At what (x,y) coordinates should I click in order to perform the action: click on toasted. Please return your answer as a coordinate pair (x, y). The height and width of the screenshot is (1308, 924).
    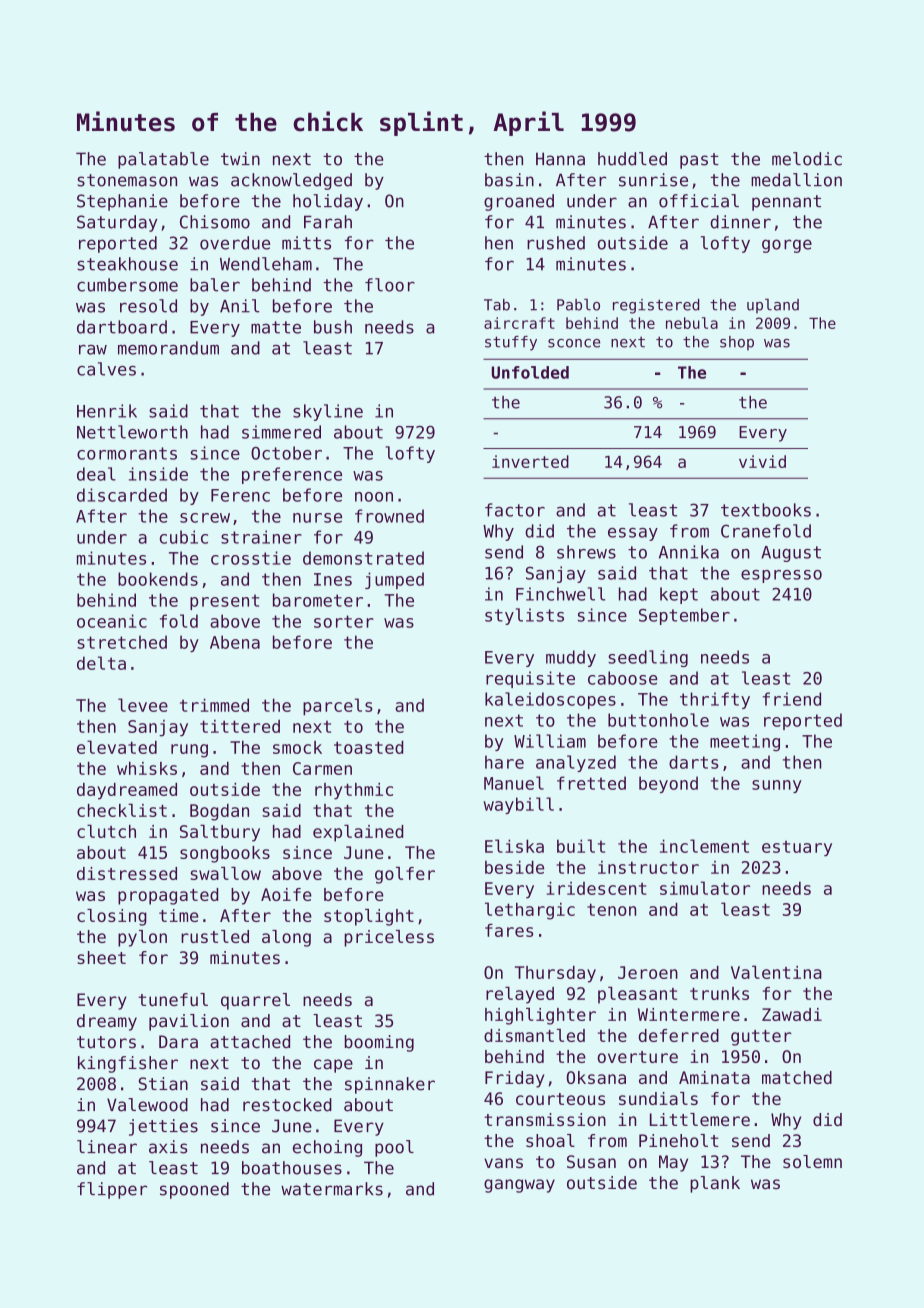
    Looking at the image, I should click on (368, 747).
